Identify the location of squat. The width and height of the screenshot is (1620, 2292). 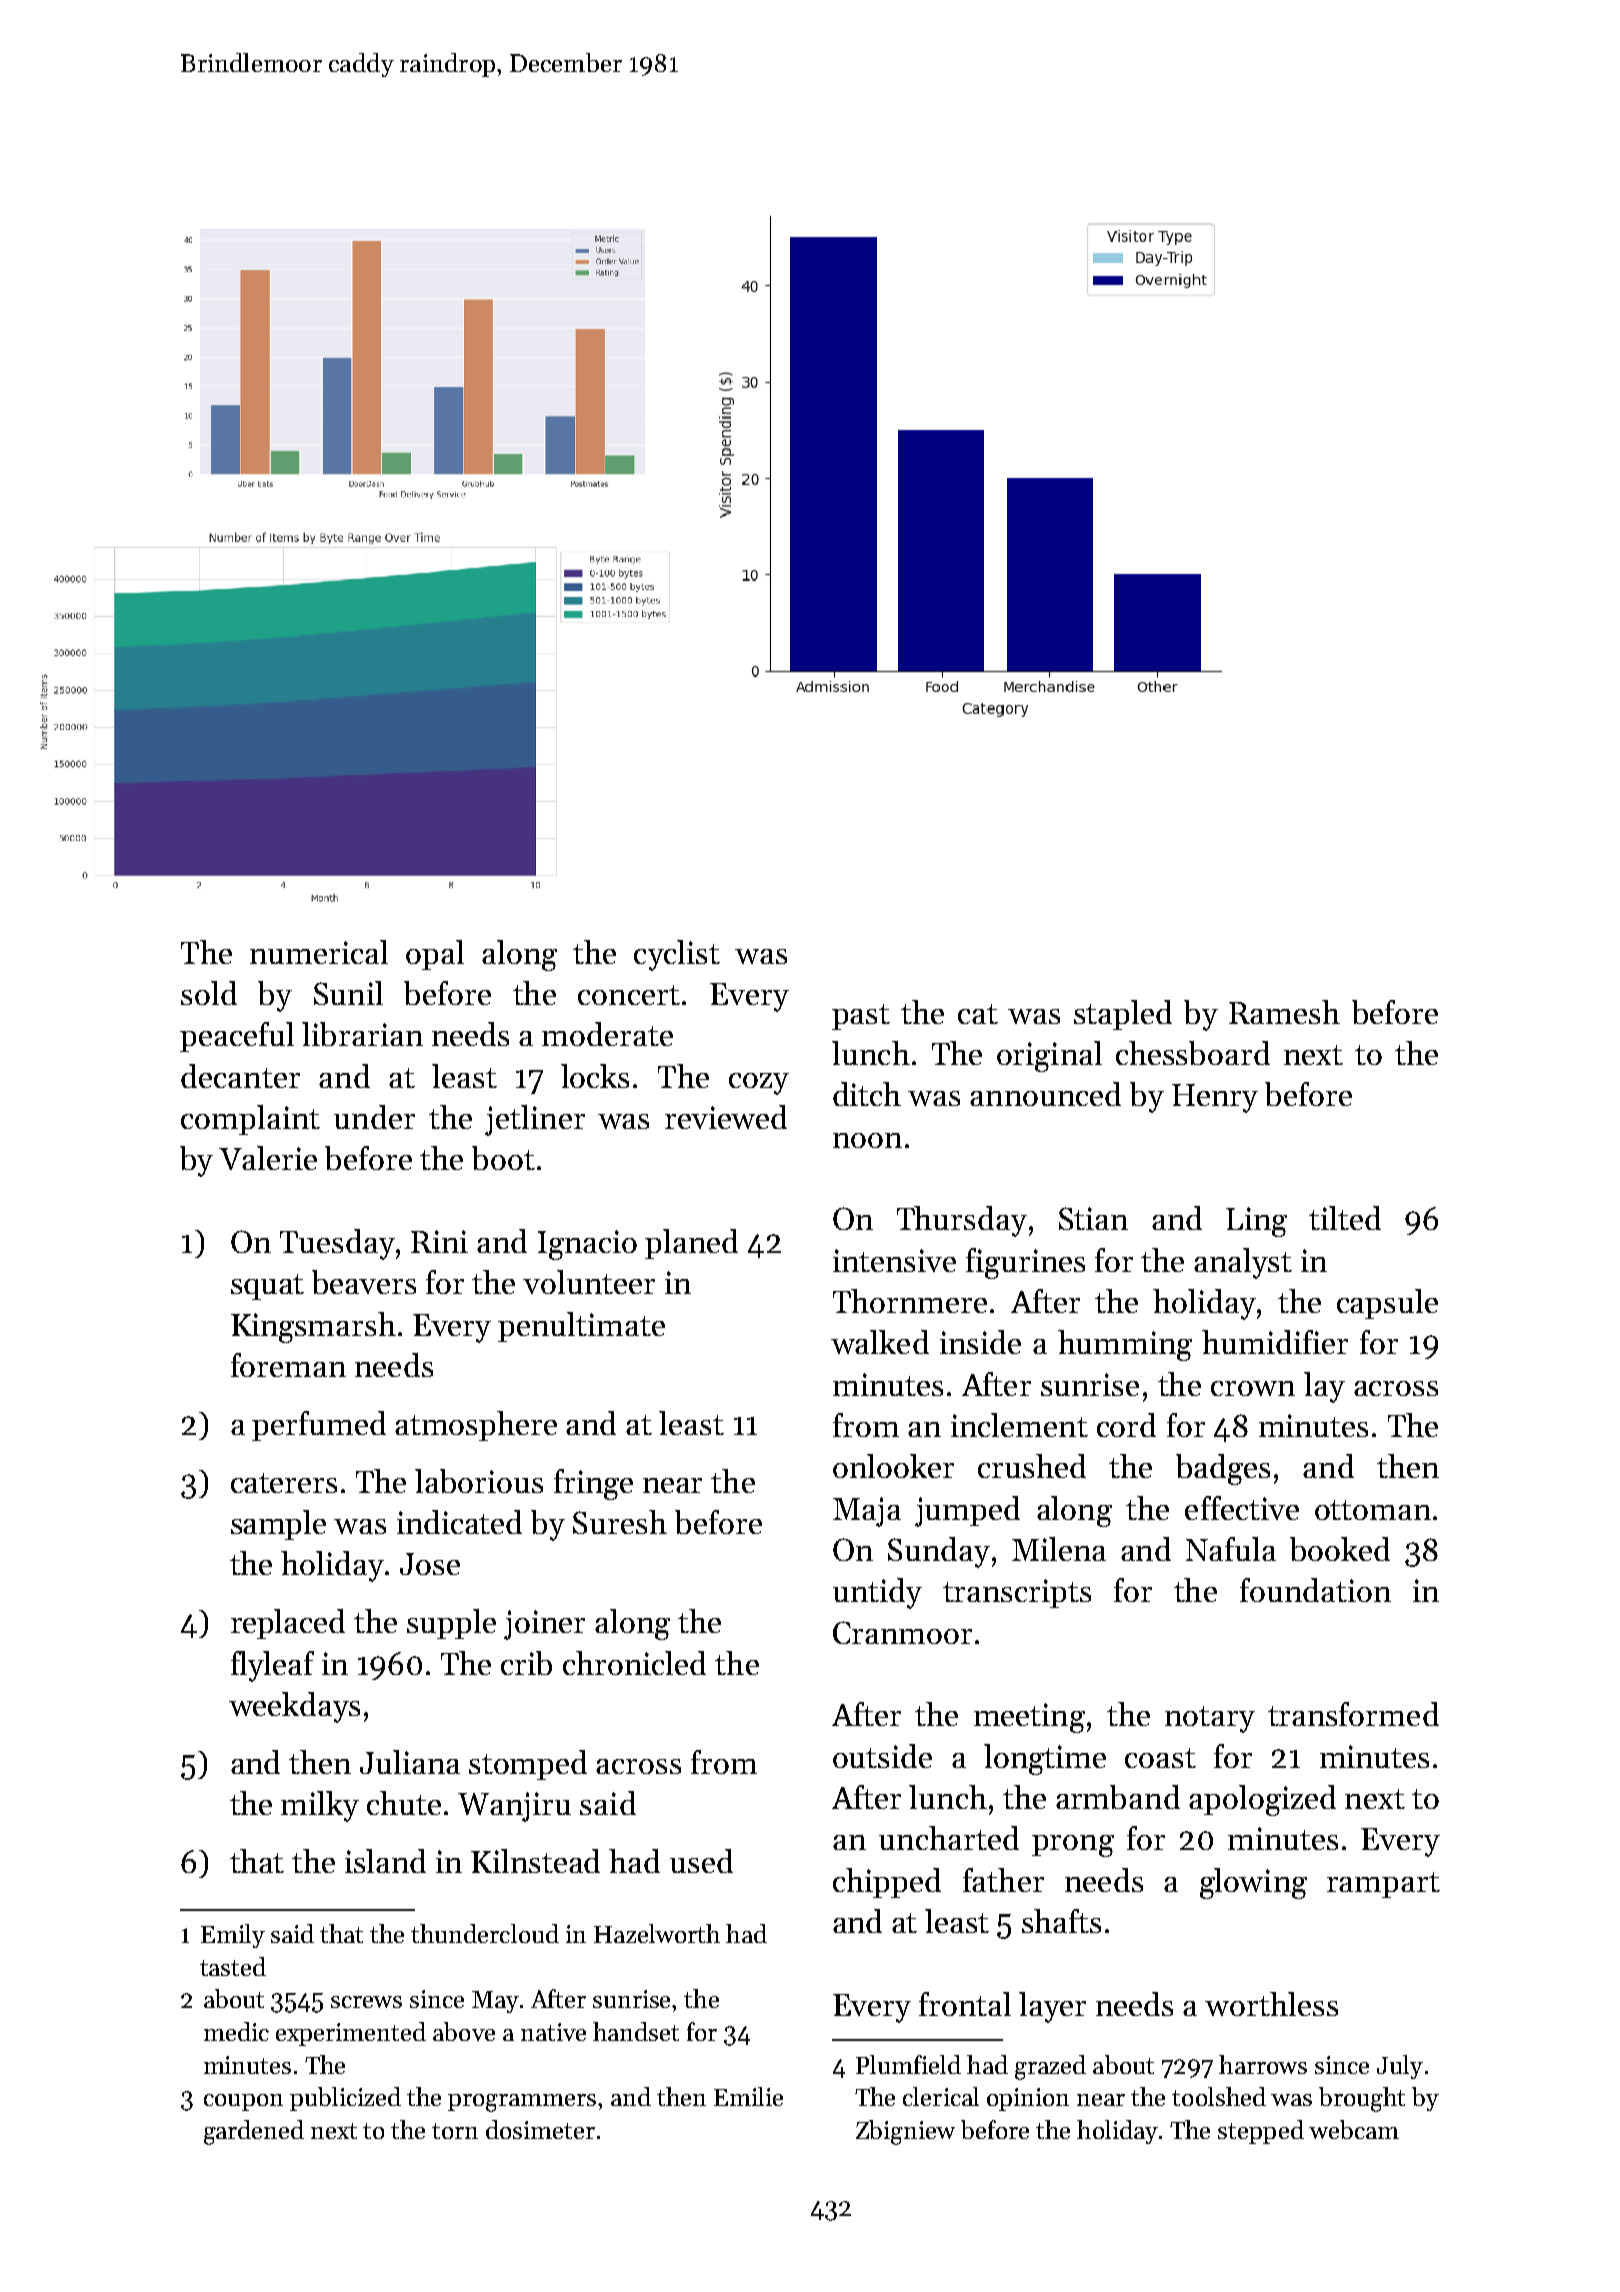
(267, 1287).
